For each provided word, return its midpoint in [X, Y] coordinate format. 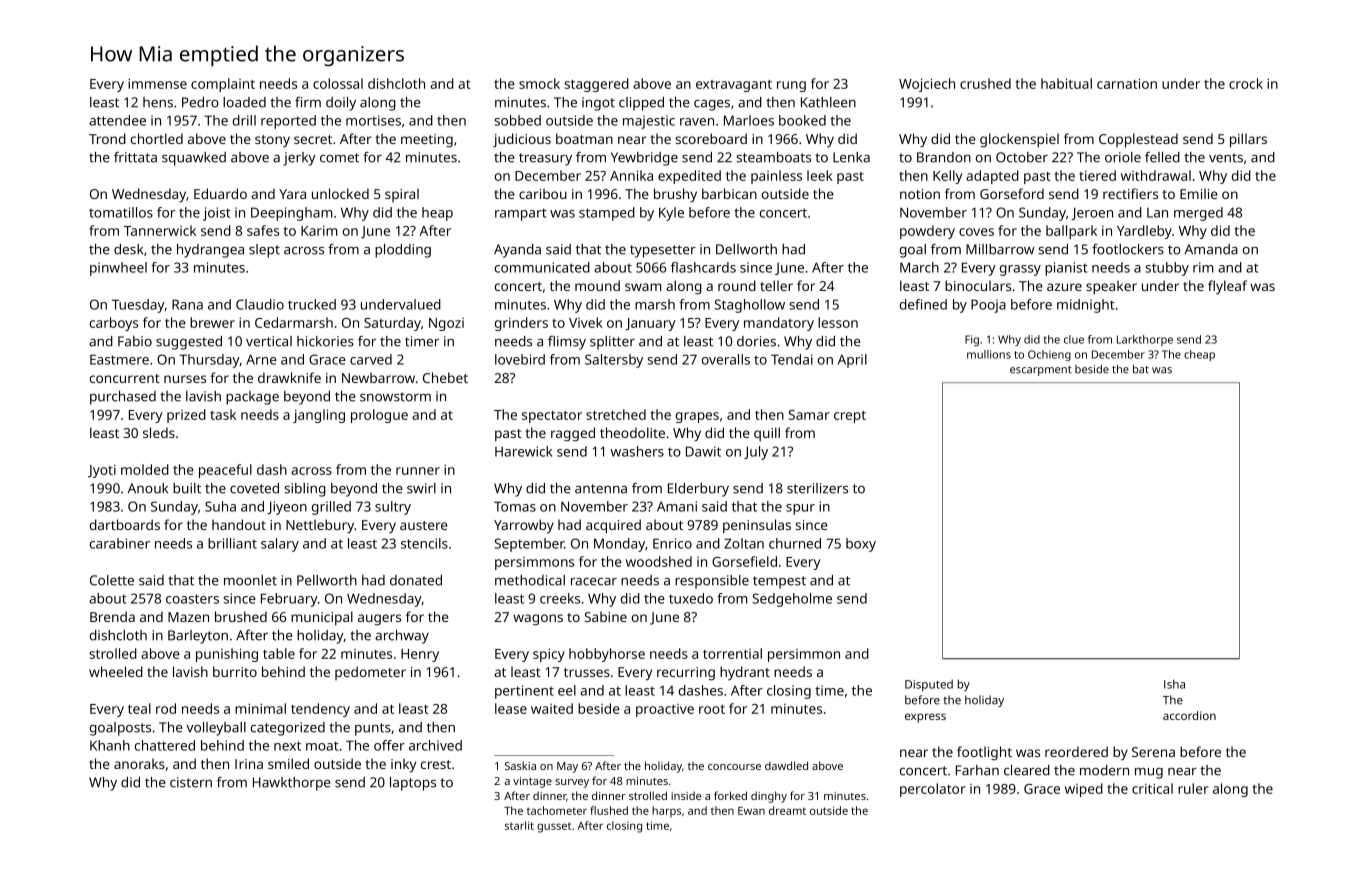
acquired [613, 526]
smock [539, 83]
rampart [521, 214]
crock [1246, 83]
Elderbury [698, 490]
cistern [191, 782]
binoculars [978, 285]
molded [145, 469]
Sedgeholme [792, 600]
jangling [319, 416]
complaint [223, 85]
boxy [861, 545]
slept [264, 251]
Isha [1174, 684]
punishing [227, 655]
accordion [1189, 715]
